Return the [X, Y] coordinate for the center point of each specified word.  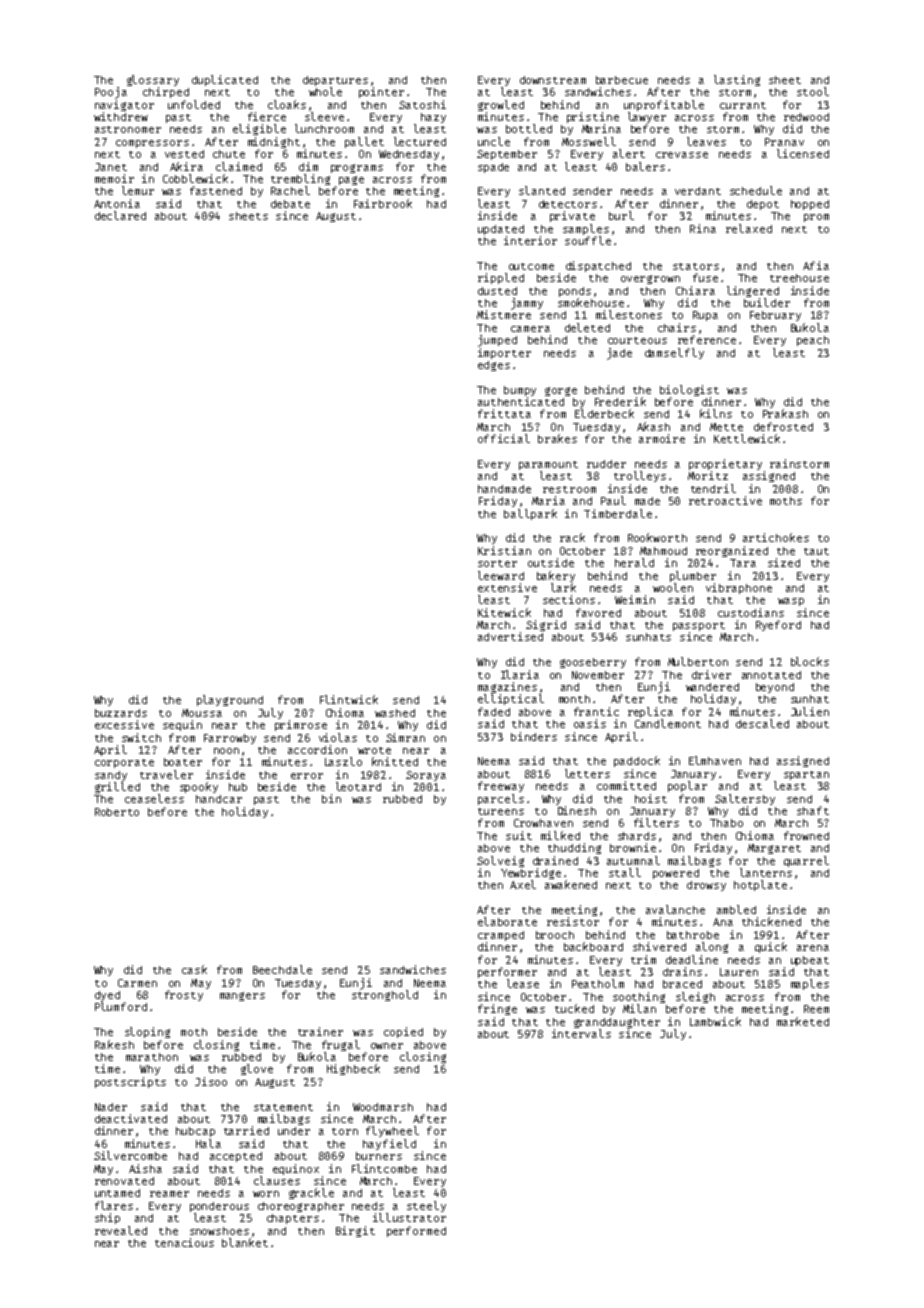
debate [290, 204]
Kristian [504, 550]
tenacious [184, 1242]
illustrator [409, 1217]
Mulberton [698, 661]
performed [416, 1231]
